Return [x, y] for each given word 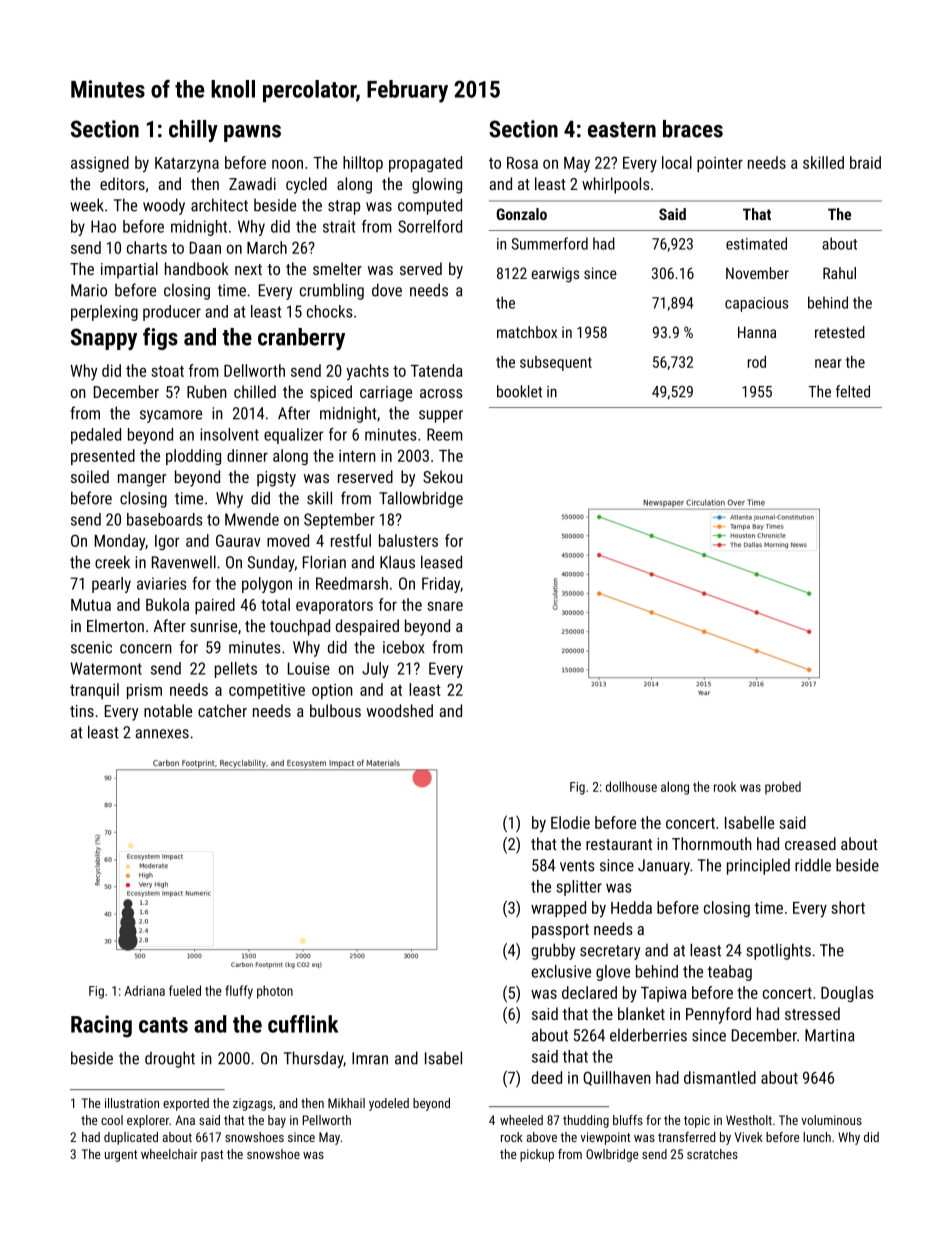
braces [693, 129]
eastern [622, 130]
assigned [100, 164]
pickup [537, 1155]
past [212, 1156]
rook [725, 786]
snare [445, 606]
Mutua [91, 605]
